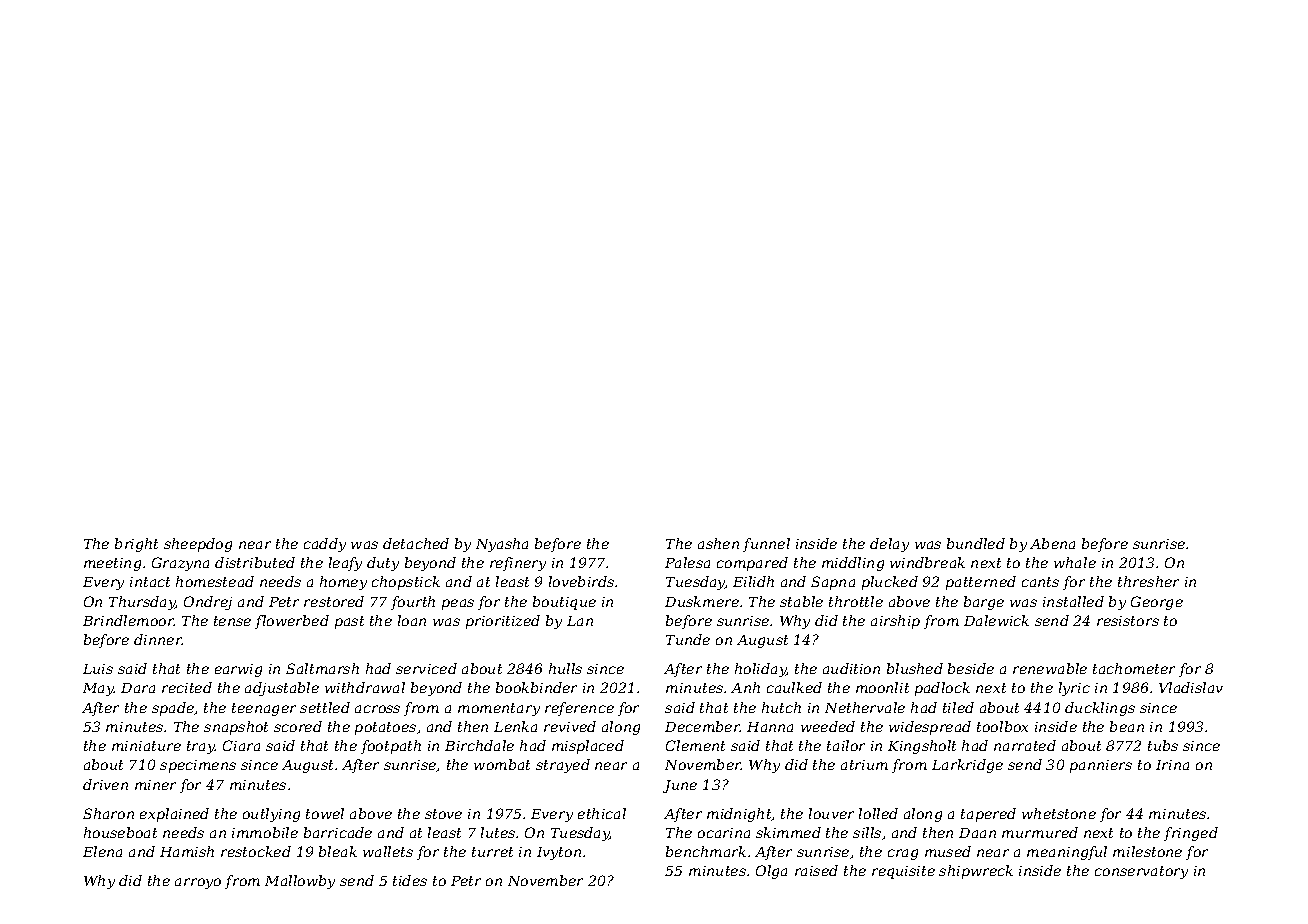 The height and width of the image is (924, 1308). Describe the element at coordinates (1052, 543) in the image. I see `Abena` at that location.
